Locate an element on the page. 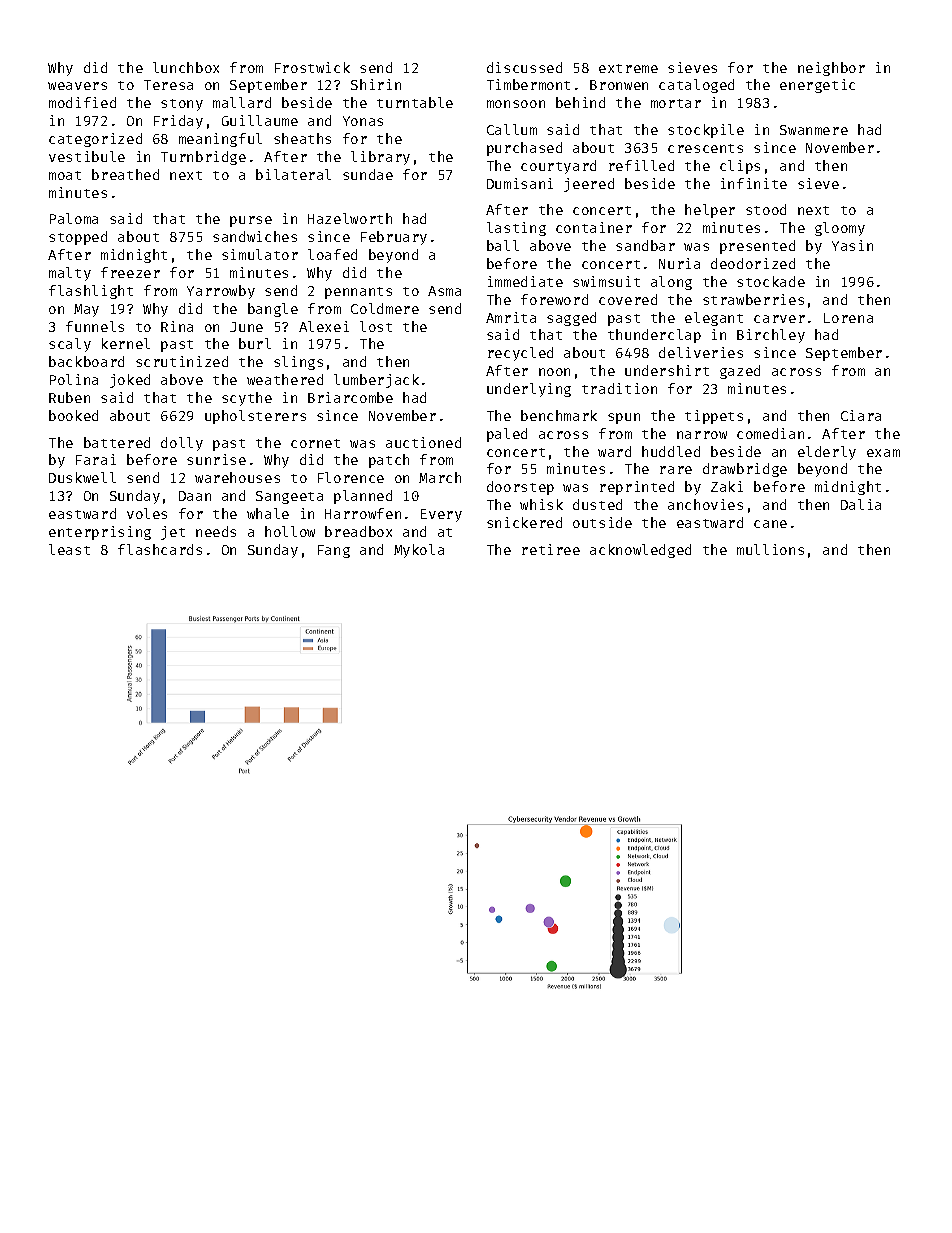 The image size is (952, 1233). Mykola is located at coordinates (419, 551).
